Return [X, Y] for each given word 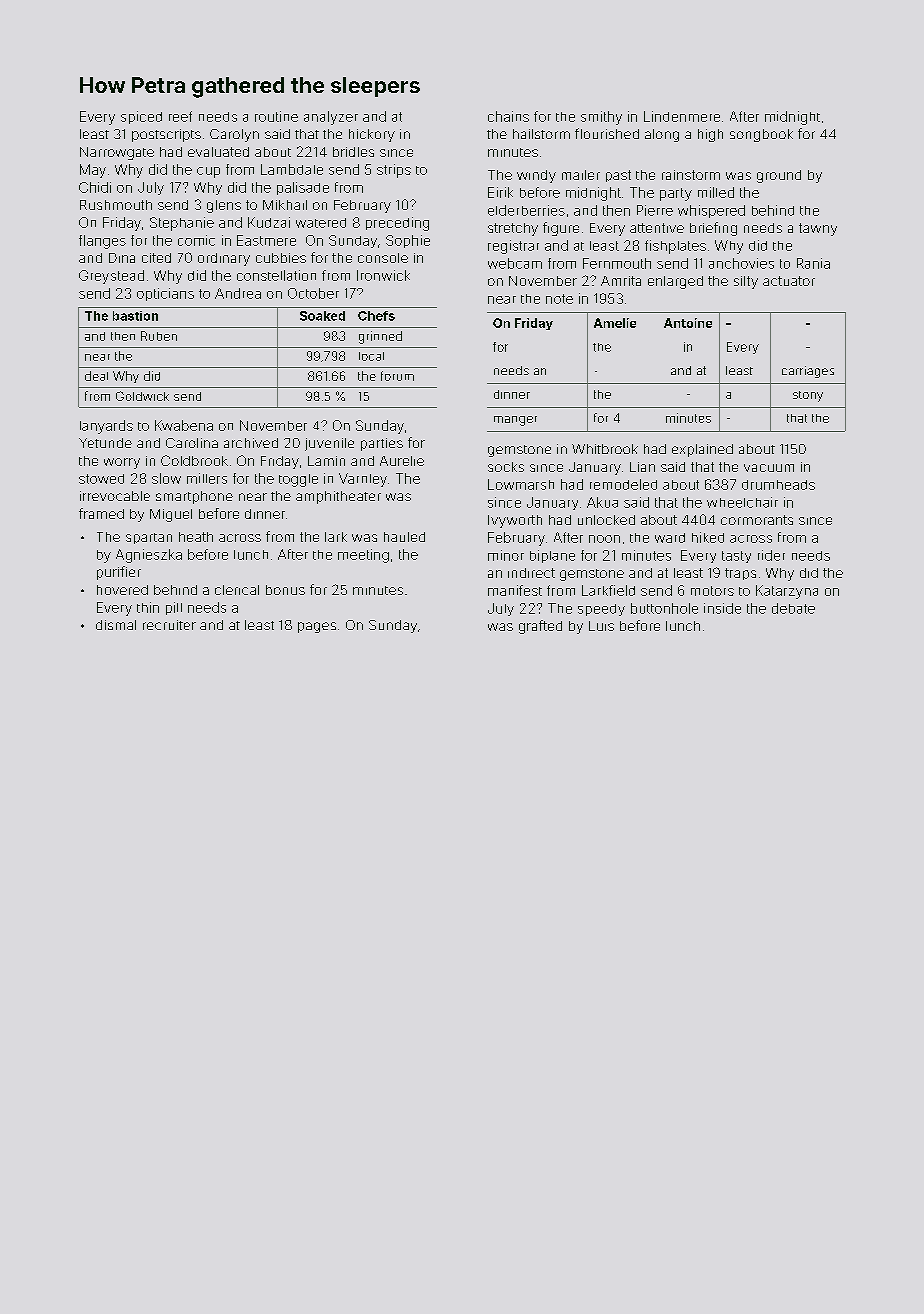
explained [702, 450]
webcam [515, 263]
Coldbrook [194, 460]
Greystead [111, 277]
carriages [808, 372]
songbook [761, 135]
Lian [642, 467]
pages [317, 627]
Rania [813, 263]
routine [276, 116]
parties [382, 444]
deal [96, 376]
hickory [372, 135]
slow [166, 478]
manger [515, 421]
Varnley [363, 480]
